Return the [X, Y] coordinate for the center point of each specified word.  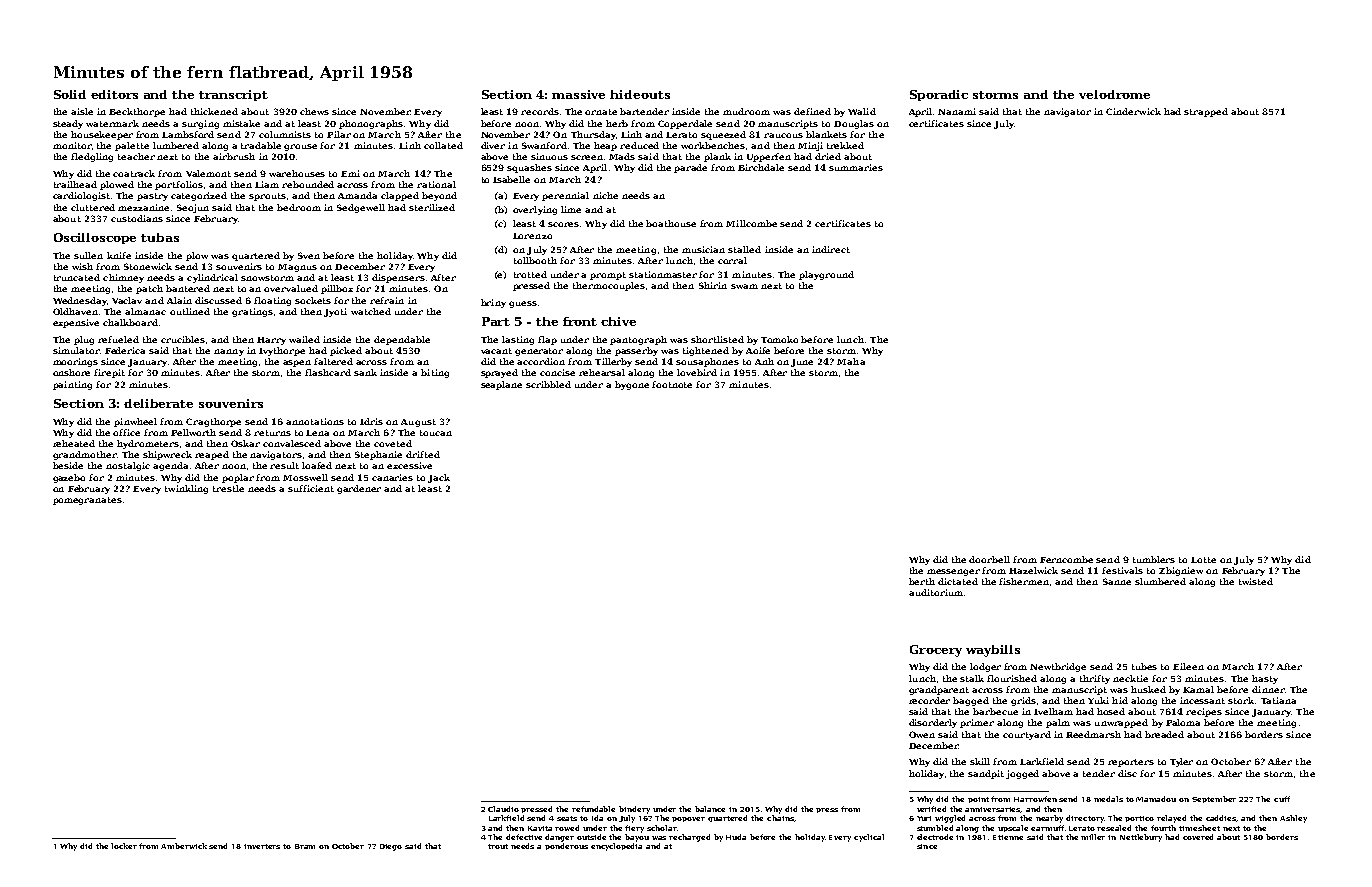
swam [744, 286]
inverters [262, 846]
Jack [439, 478]
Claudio [503, 809]
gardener [359, 489]
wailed [304, 339]
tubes [1144, 666]
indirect [831, 249]
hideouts [640, 94]
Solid [70, 94]
